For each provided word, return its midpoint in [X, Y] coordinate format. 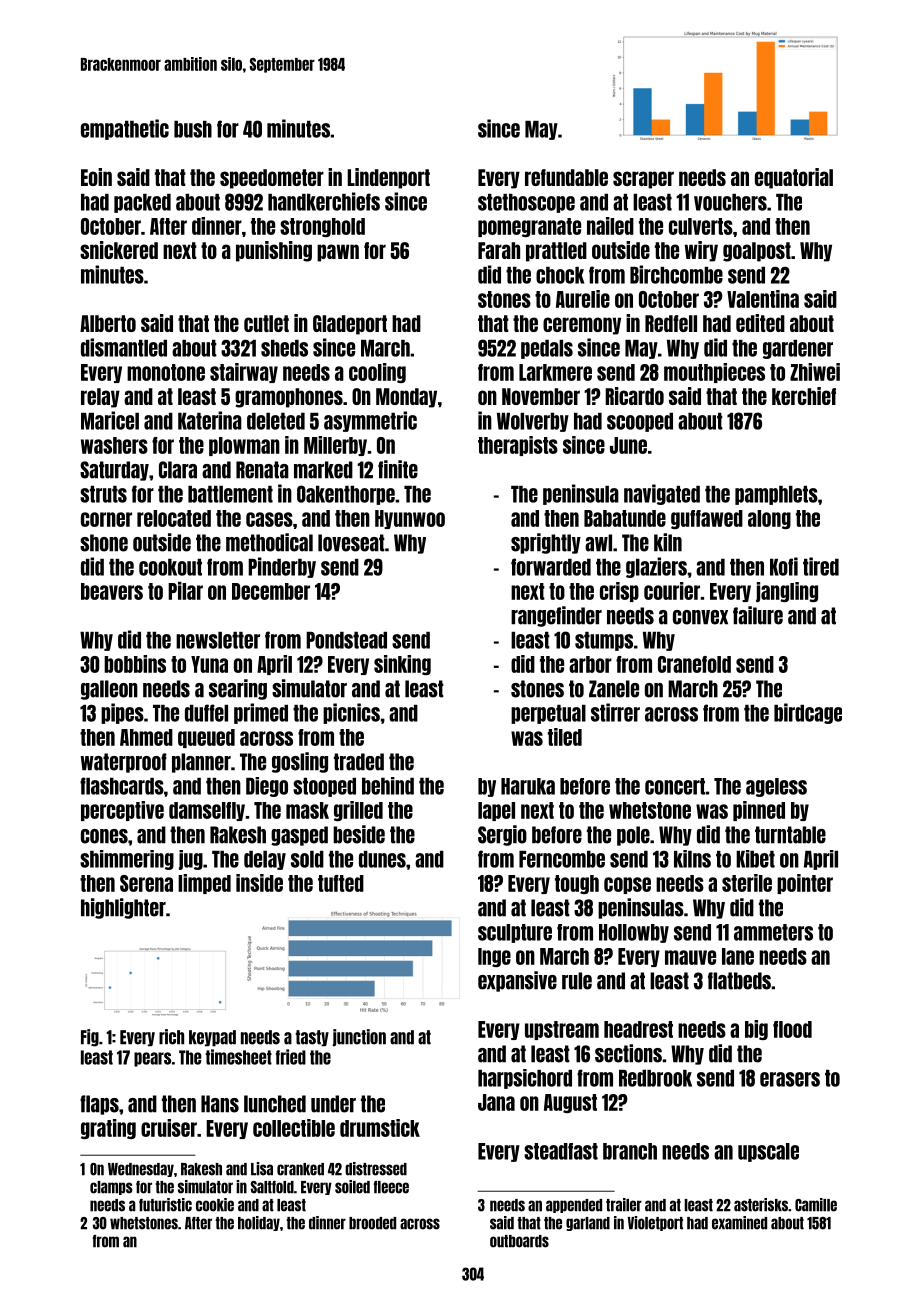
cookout [170, 567]
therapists [518, 446]
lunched [275, 1104]
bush [193, 129]
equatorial [794, 178]
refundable [566, 177]
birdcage [808, 713]
